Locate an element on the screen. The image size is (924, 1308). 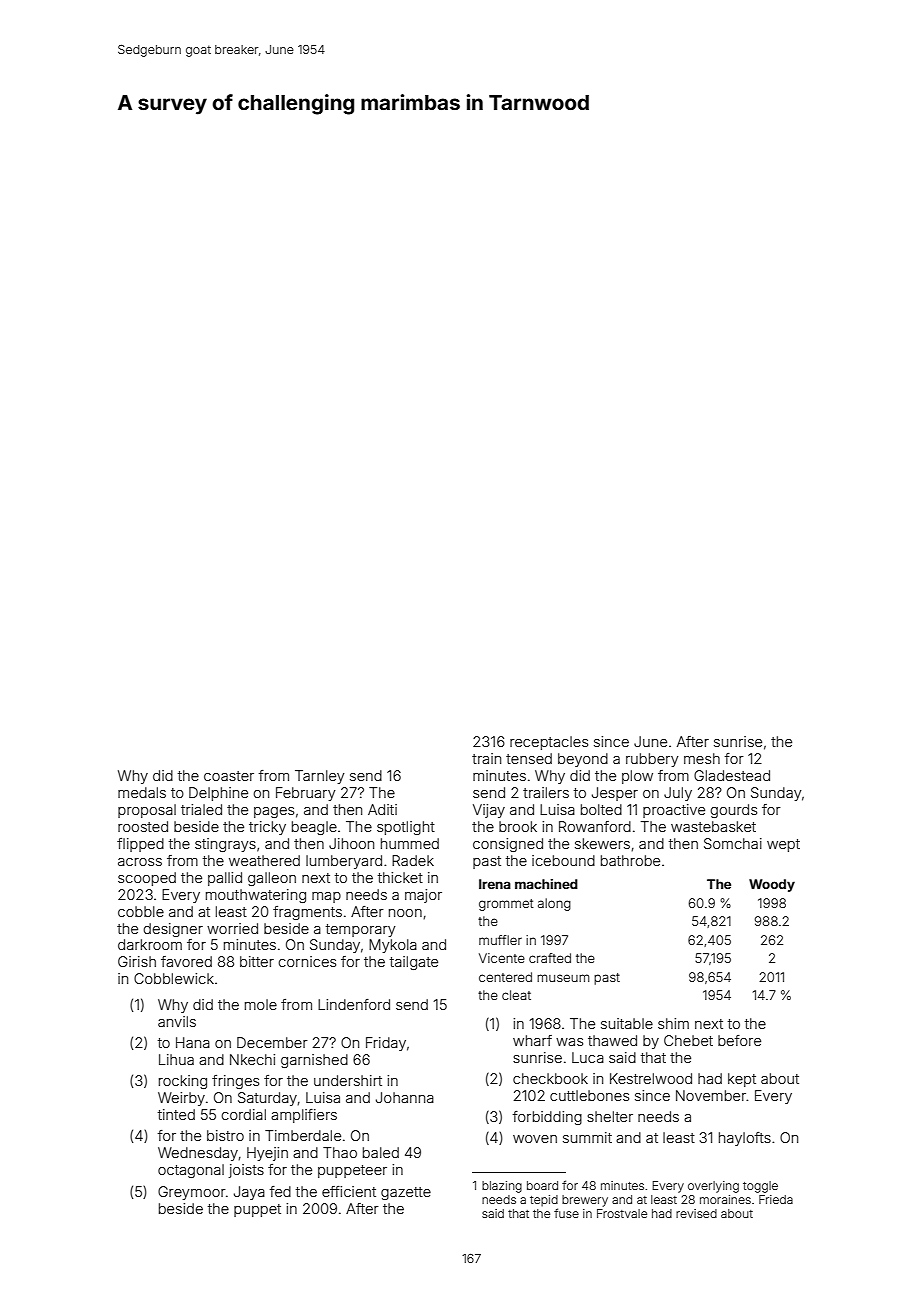
coaster is located at coordinates (229, 776).
